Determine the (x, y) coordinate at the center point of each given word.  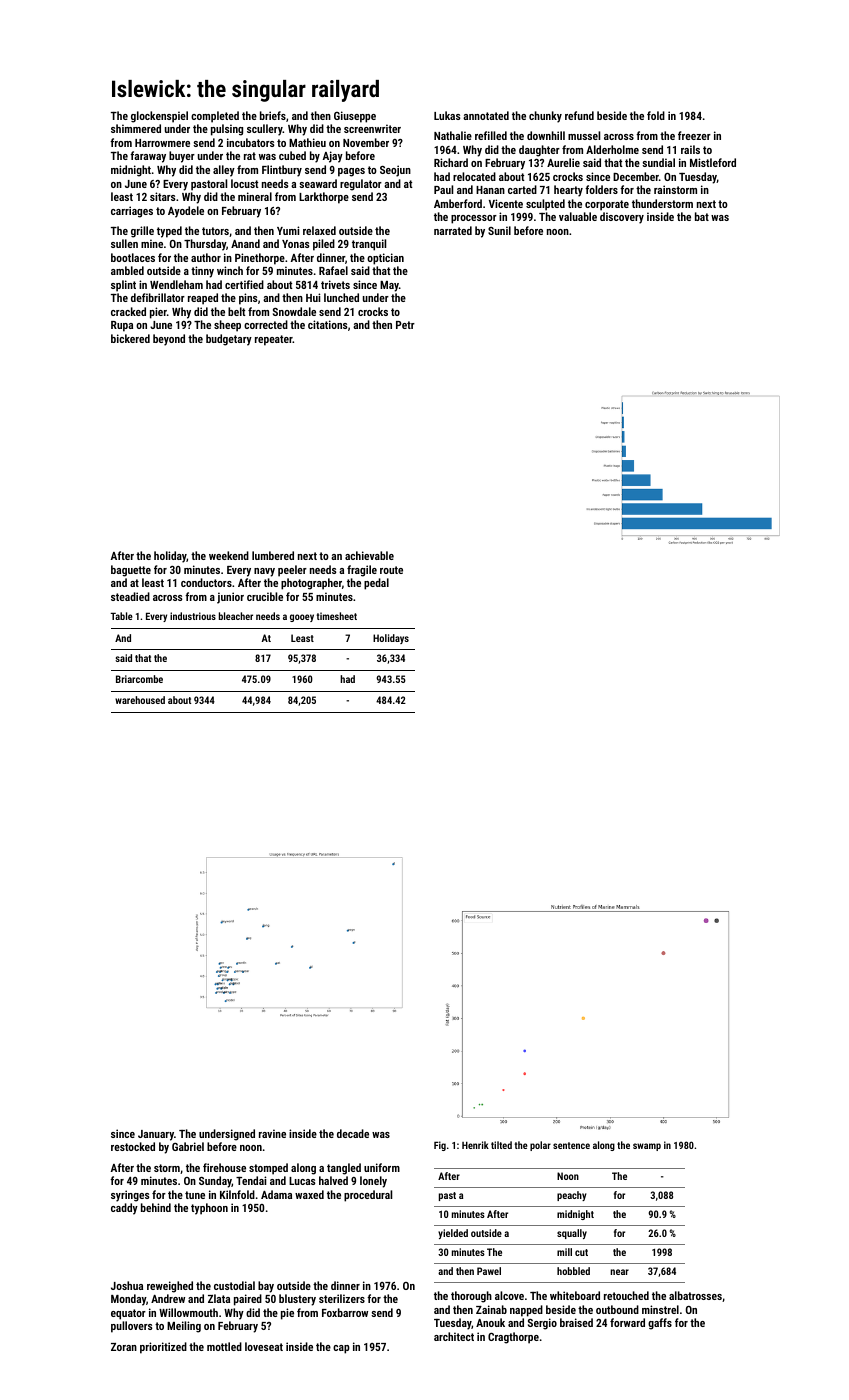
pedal (376, 584)
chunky (545, 117)
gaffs (660, 1324)
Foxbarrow (345, 1312)
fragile (362, 571)
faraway (148, 157)
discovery (622, 218)
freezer (694, 135)
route (391, 570)
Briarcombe (139, 679)
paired (248, 1300)
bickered (130, 338)
